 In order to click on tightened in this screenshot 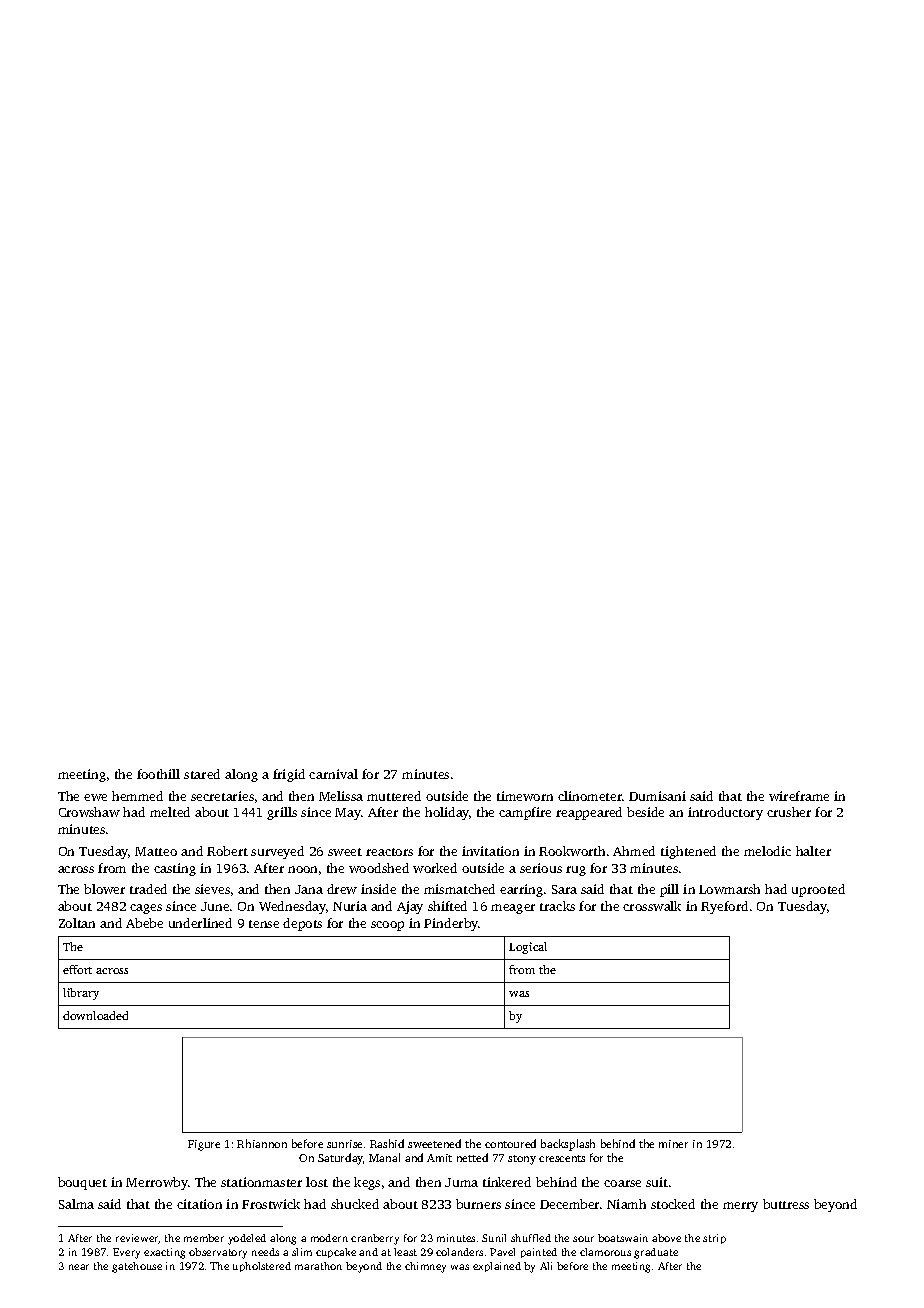, I will do `click(688, 852)`.
